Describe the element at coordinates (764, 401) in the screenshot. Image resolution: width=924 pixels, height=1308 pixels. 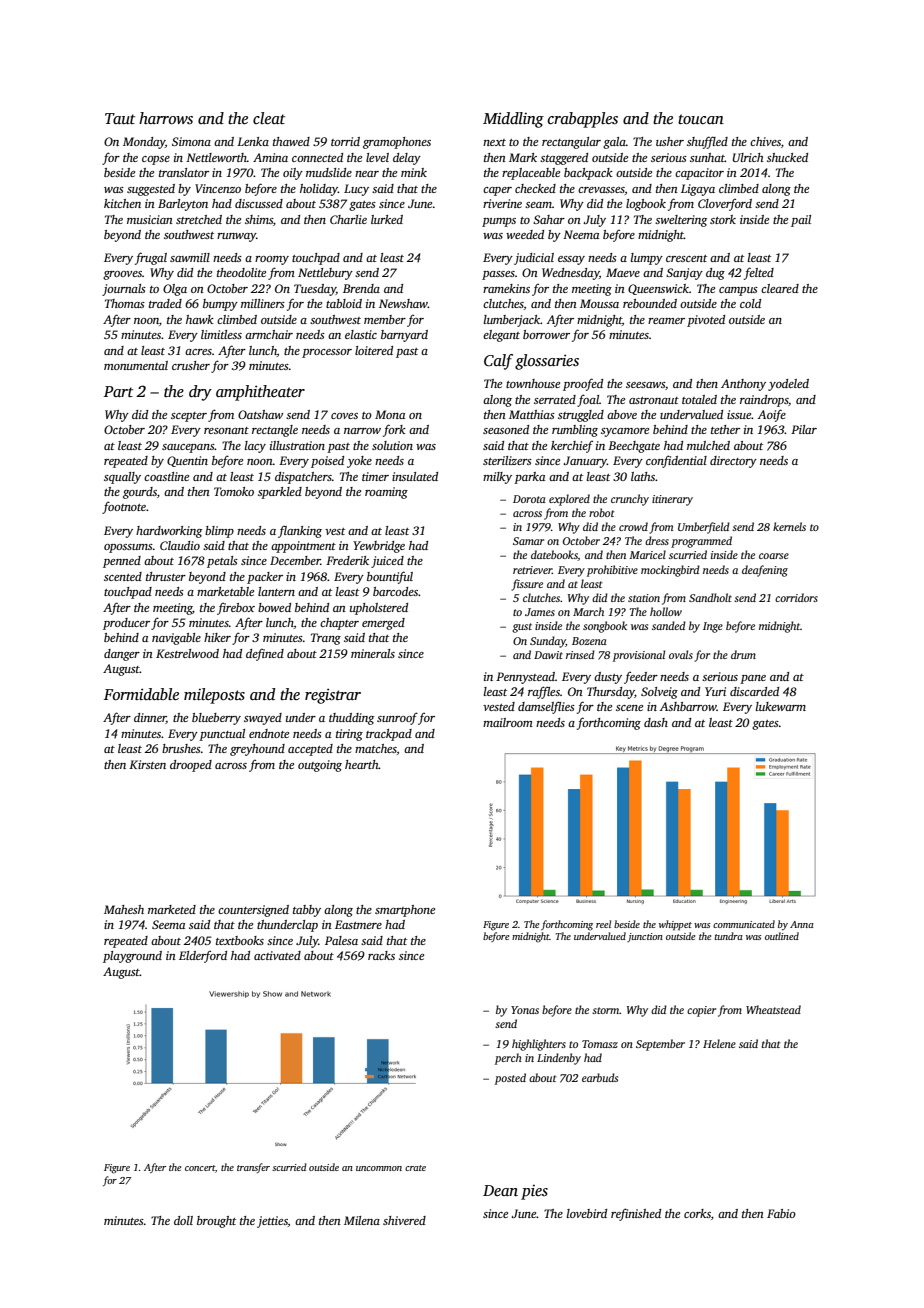
I see `raindrops` at that location.
